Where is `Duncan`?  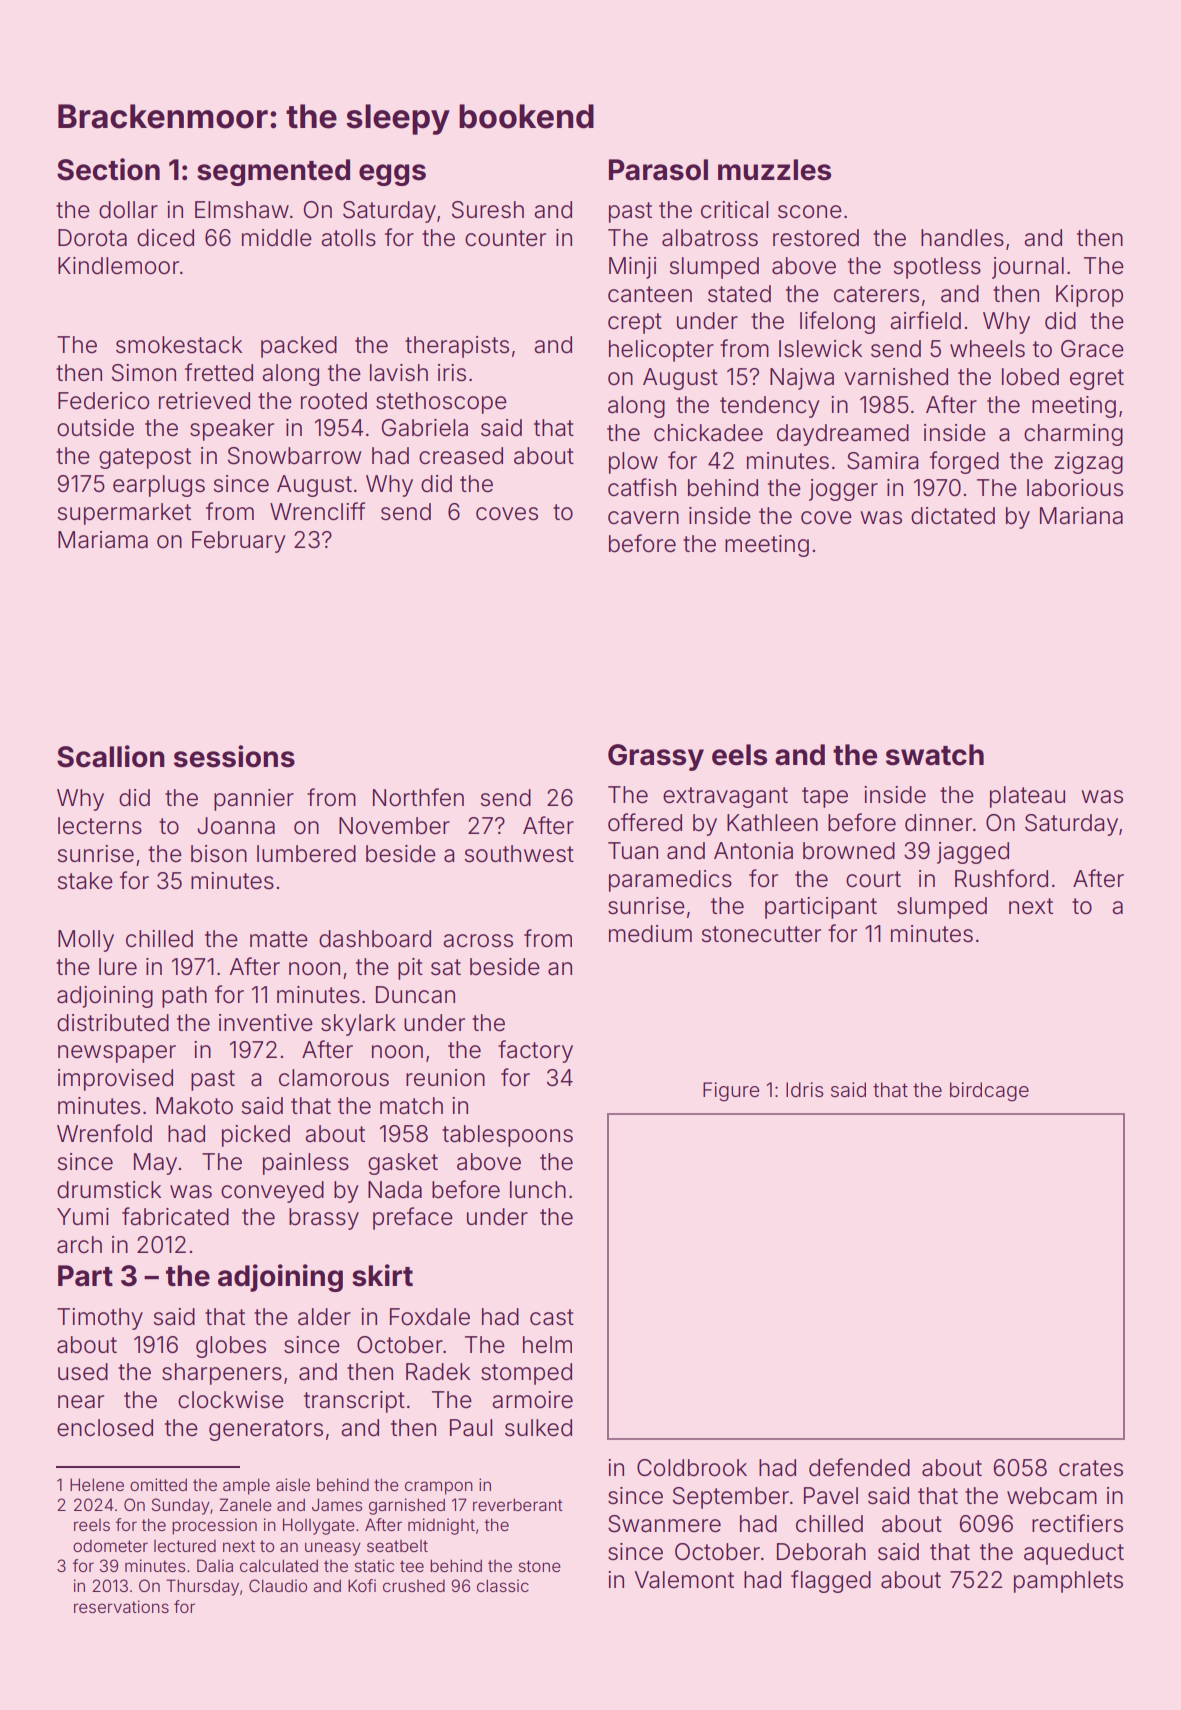 Duncan is located at coordinates (415, 995).
